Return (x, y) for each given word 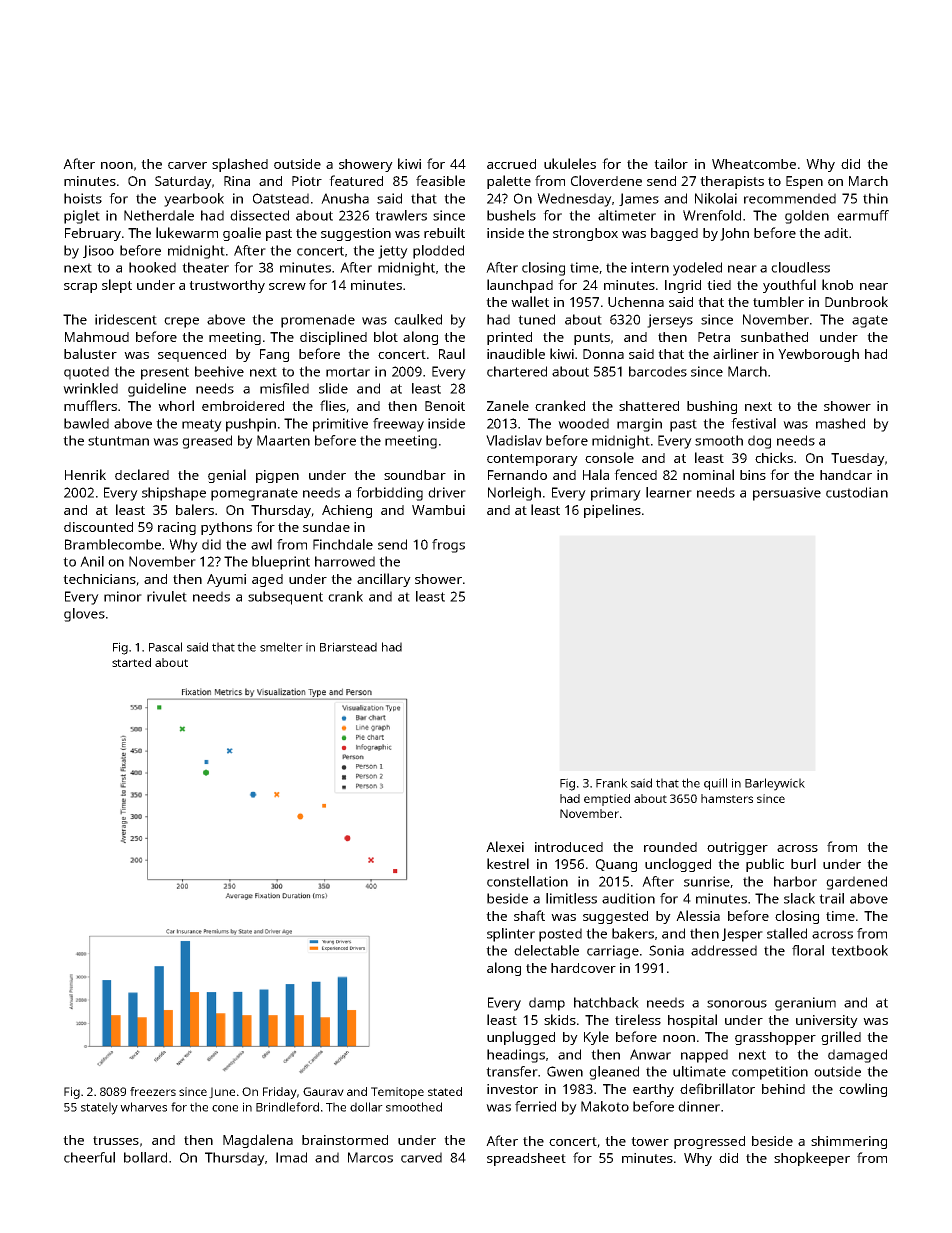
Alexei (505, 846)
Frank (612, 783)
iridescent (126, 319)
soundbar (415, 475)
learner (669, 492)
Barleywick (775, 784)
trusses (116, 1140)
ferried (535, 1106)
